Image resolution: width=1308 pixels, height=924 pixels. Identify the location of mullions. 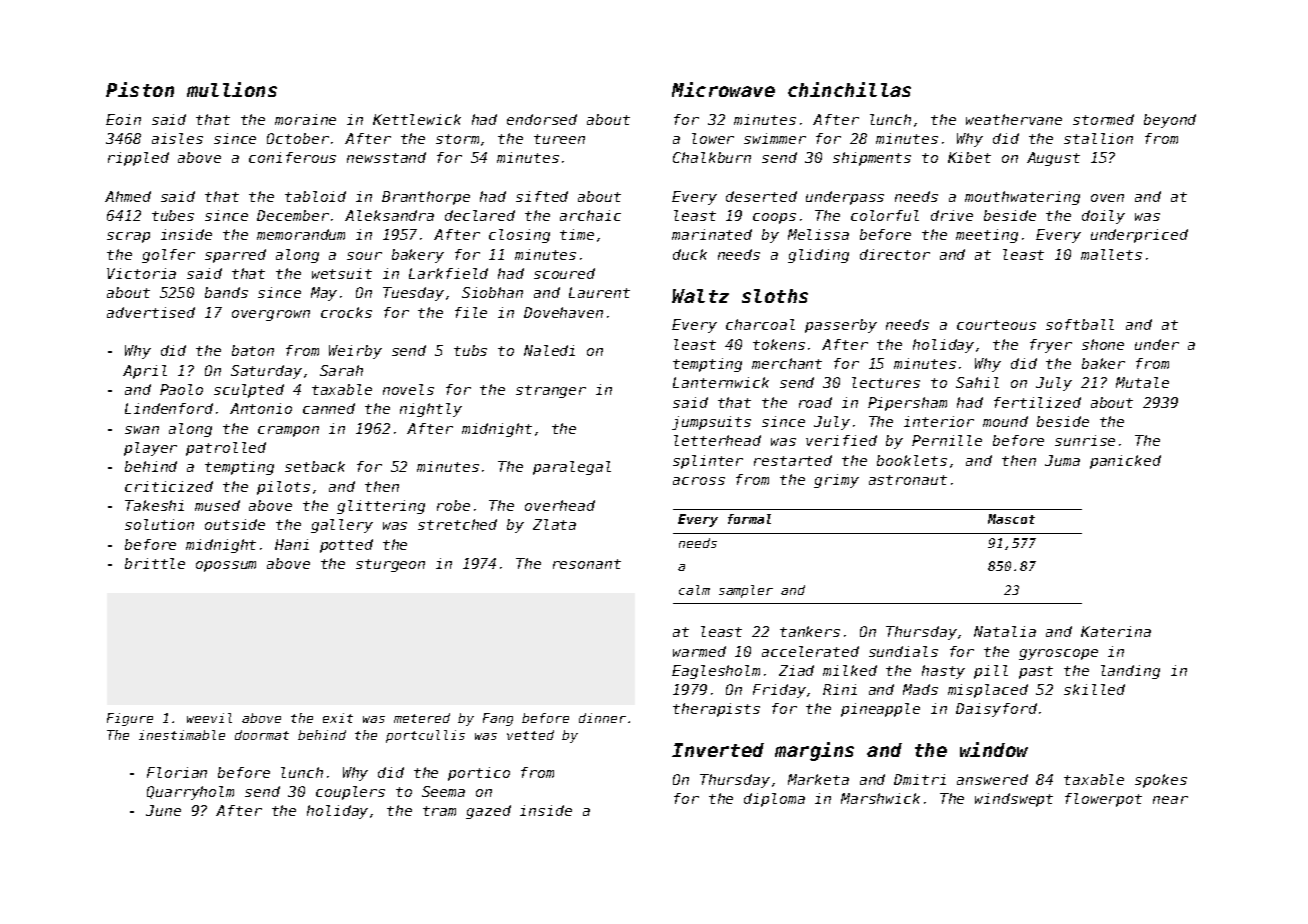
(232, 89).
